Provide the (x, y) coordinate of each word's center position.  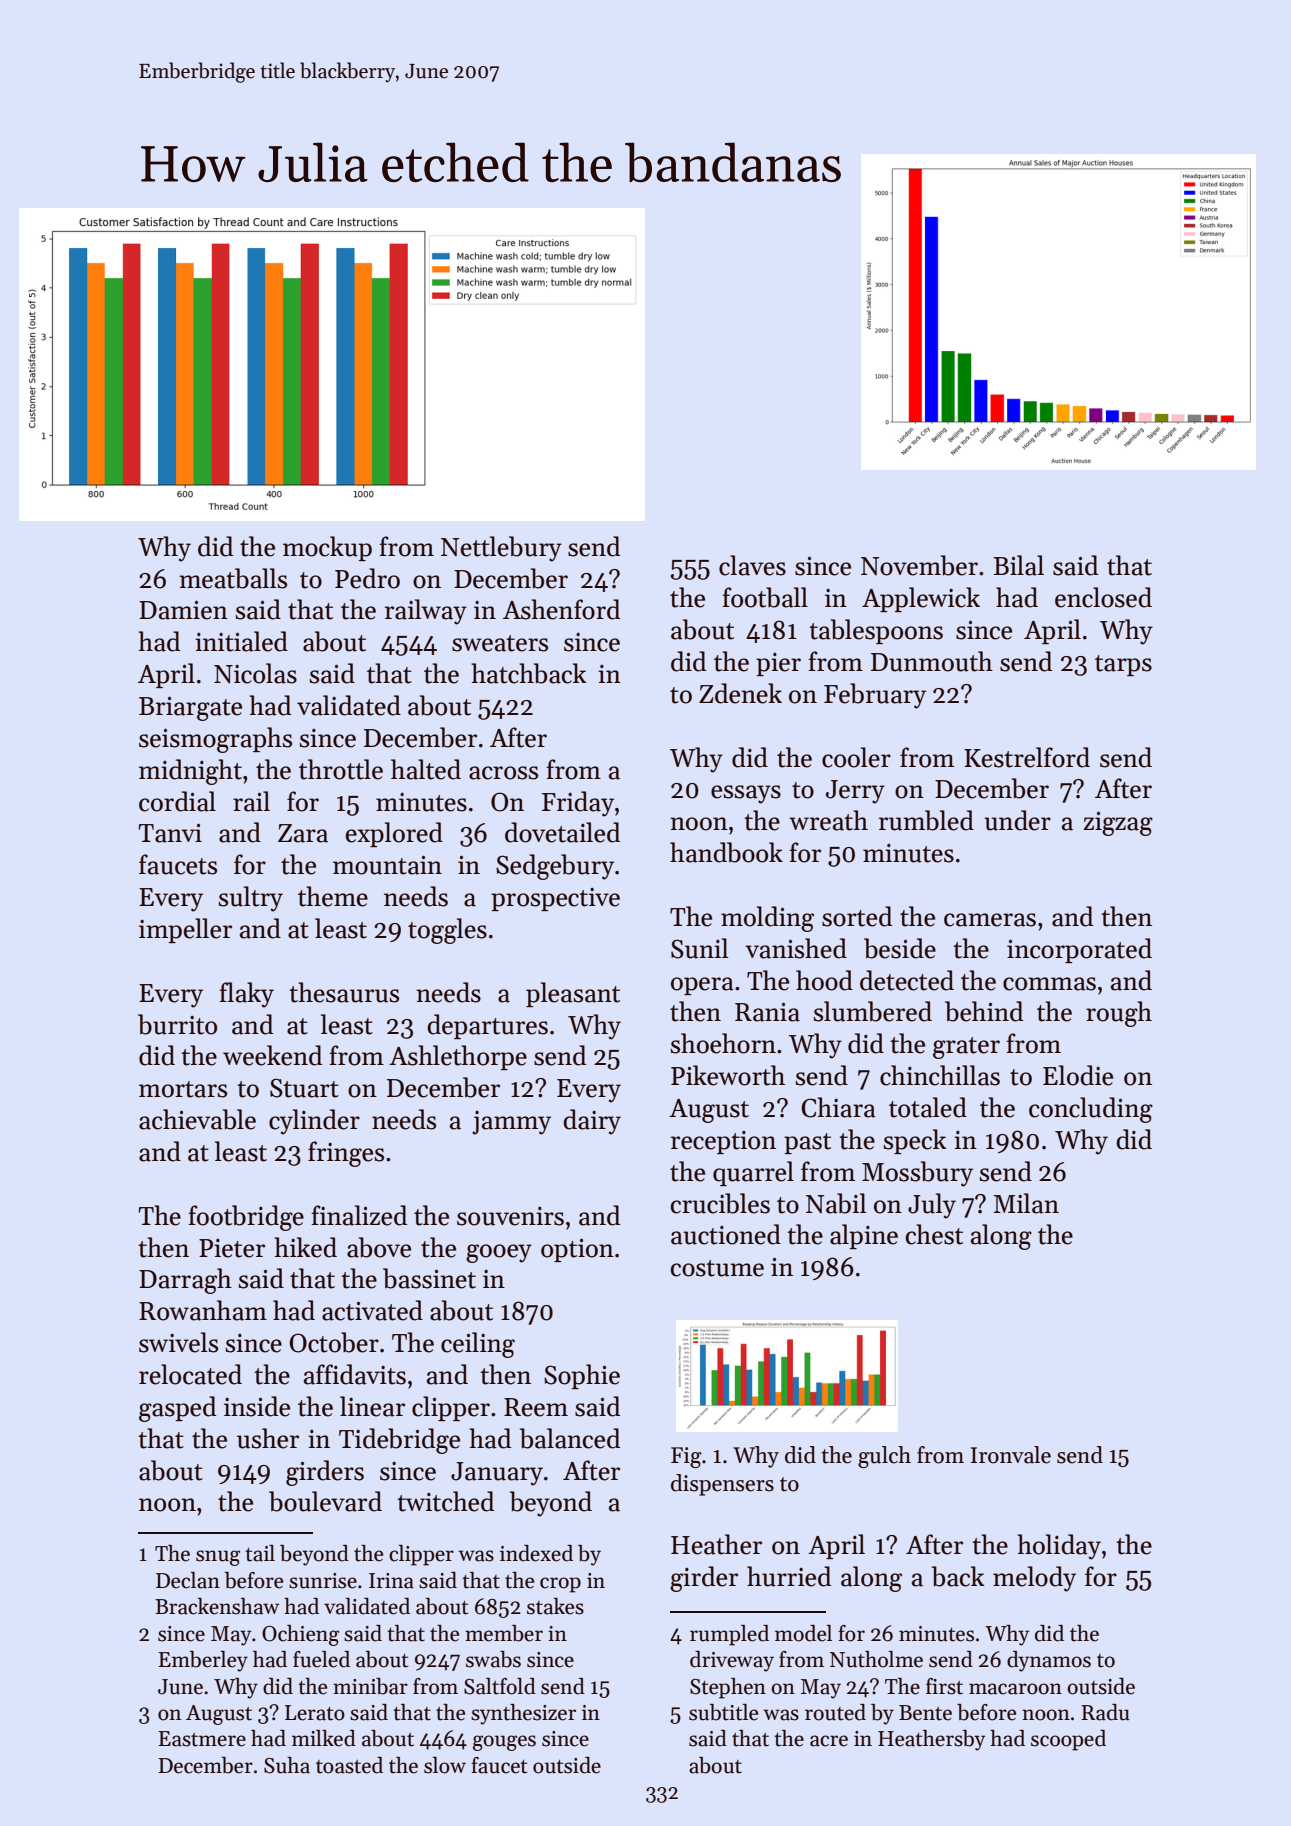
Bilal (1018, 565)
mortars (183, 1089)
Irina (391, 1581)
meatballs (233, 578)
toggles (447, 931)
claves (752, 565)
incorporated (1079, 950)
